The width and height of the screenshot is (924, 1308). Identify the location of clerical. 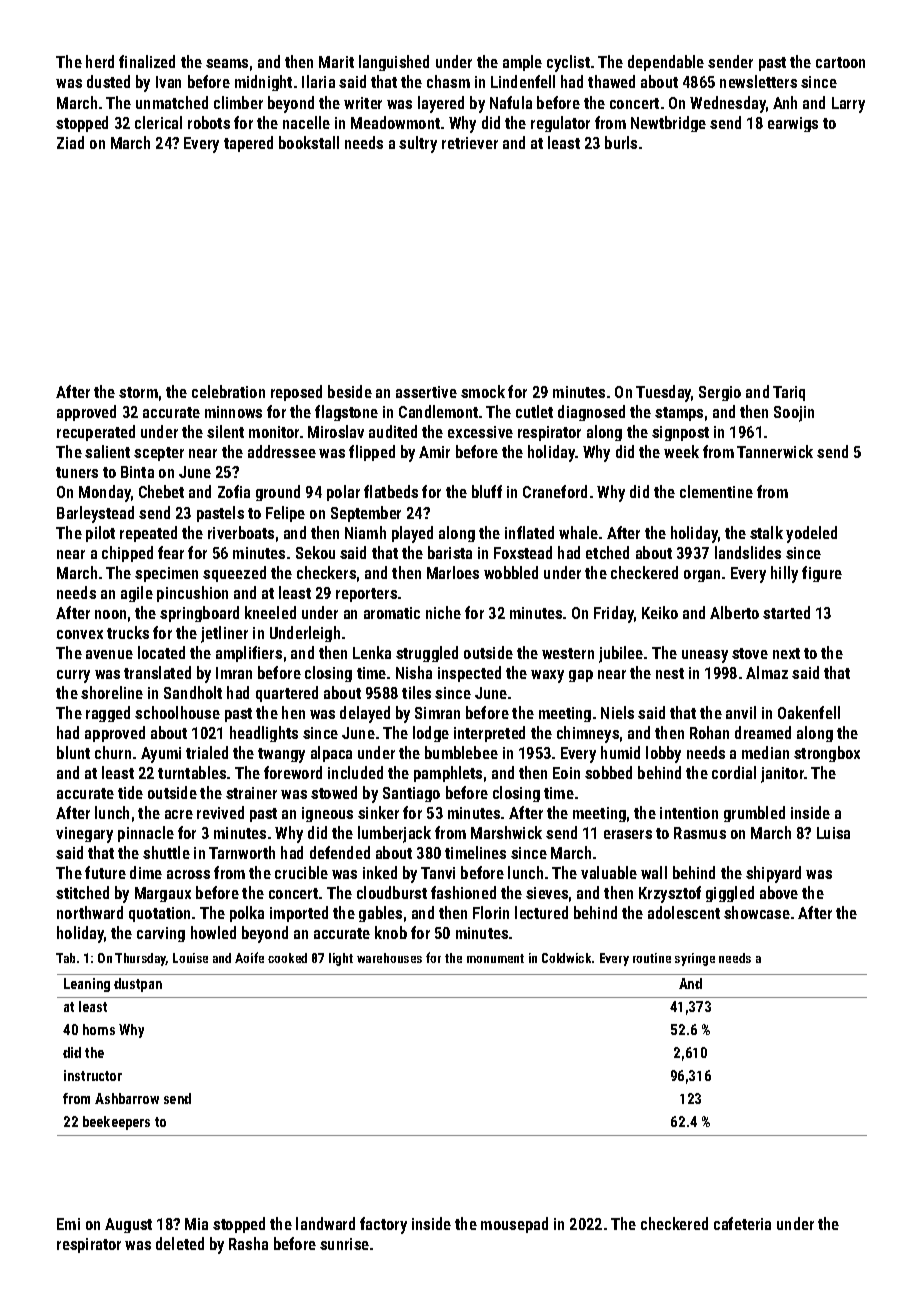
(158, 122).
